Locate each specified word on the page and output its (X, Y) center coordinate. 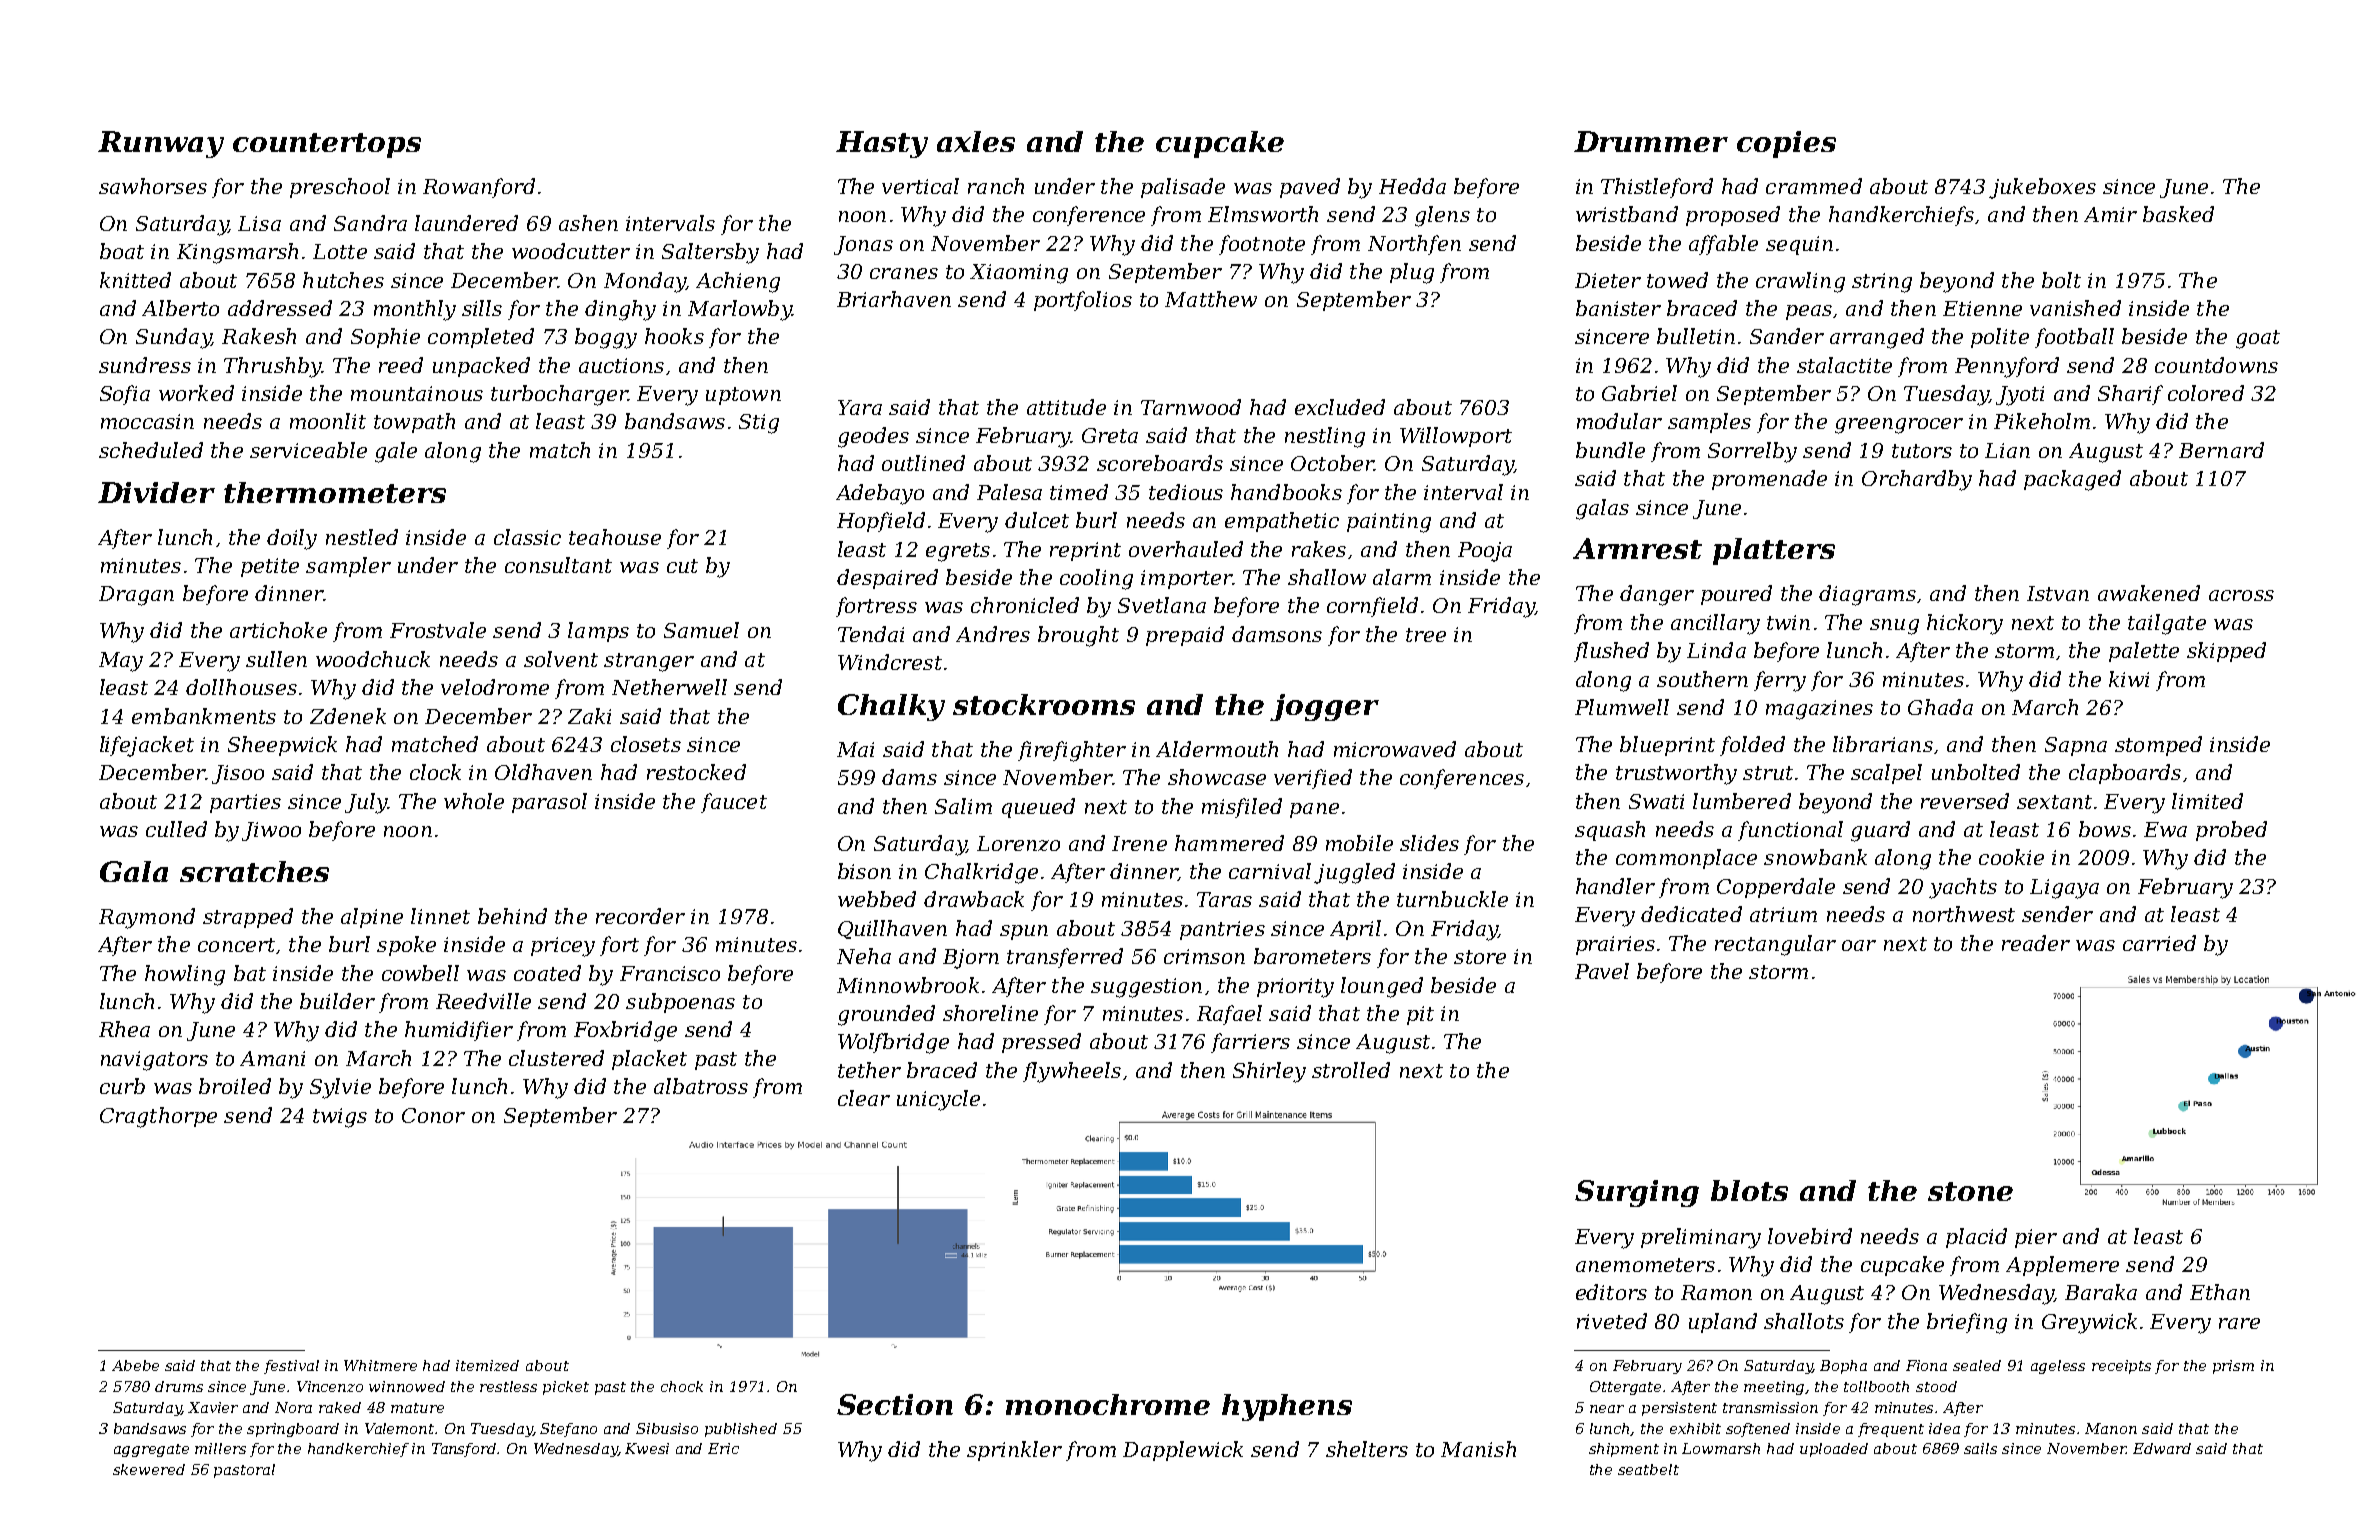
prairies (1615, 945)
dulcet (1037, 520)
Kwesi (647, 1448)
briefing (1967, 1323)
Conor (433, 1115)
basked (2178, 214)
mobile (1359, 843)
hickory (1965, 624)
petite (270, 567)
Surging (1637, 1193)
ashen (588, 223)
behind (512, 916)
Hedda (1412, 186)
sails (1980, 1448)
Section (895, 1404)
